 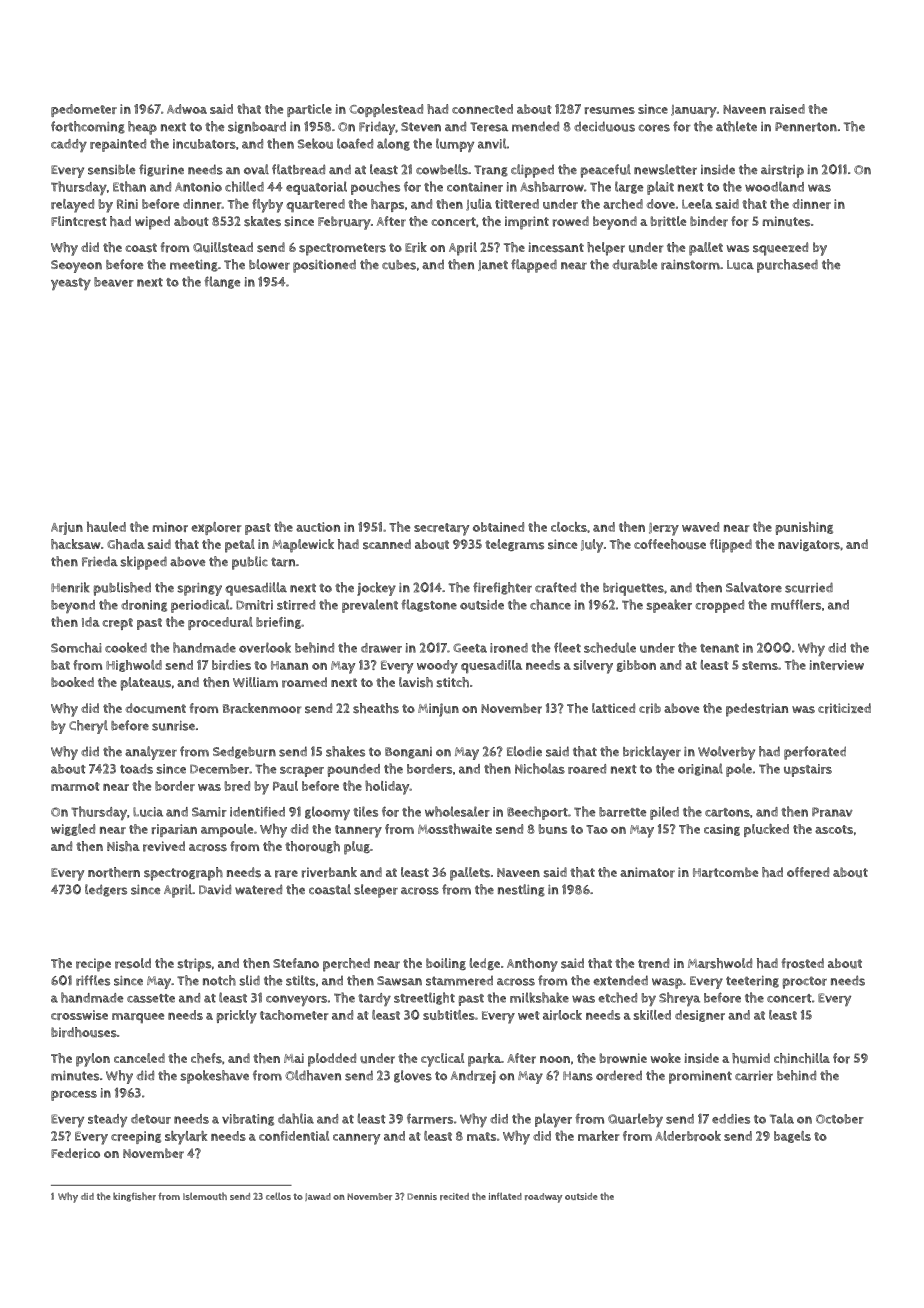 What do you see at coordinates (142, 128) in the screenshot?
I see `heap` at bounding box center [142, 128].
